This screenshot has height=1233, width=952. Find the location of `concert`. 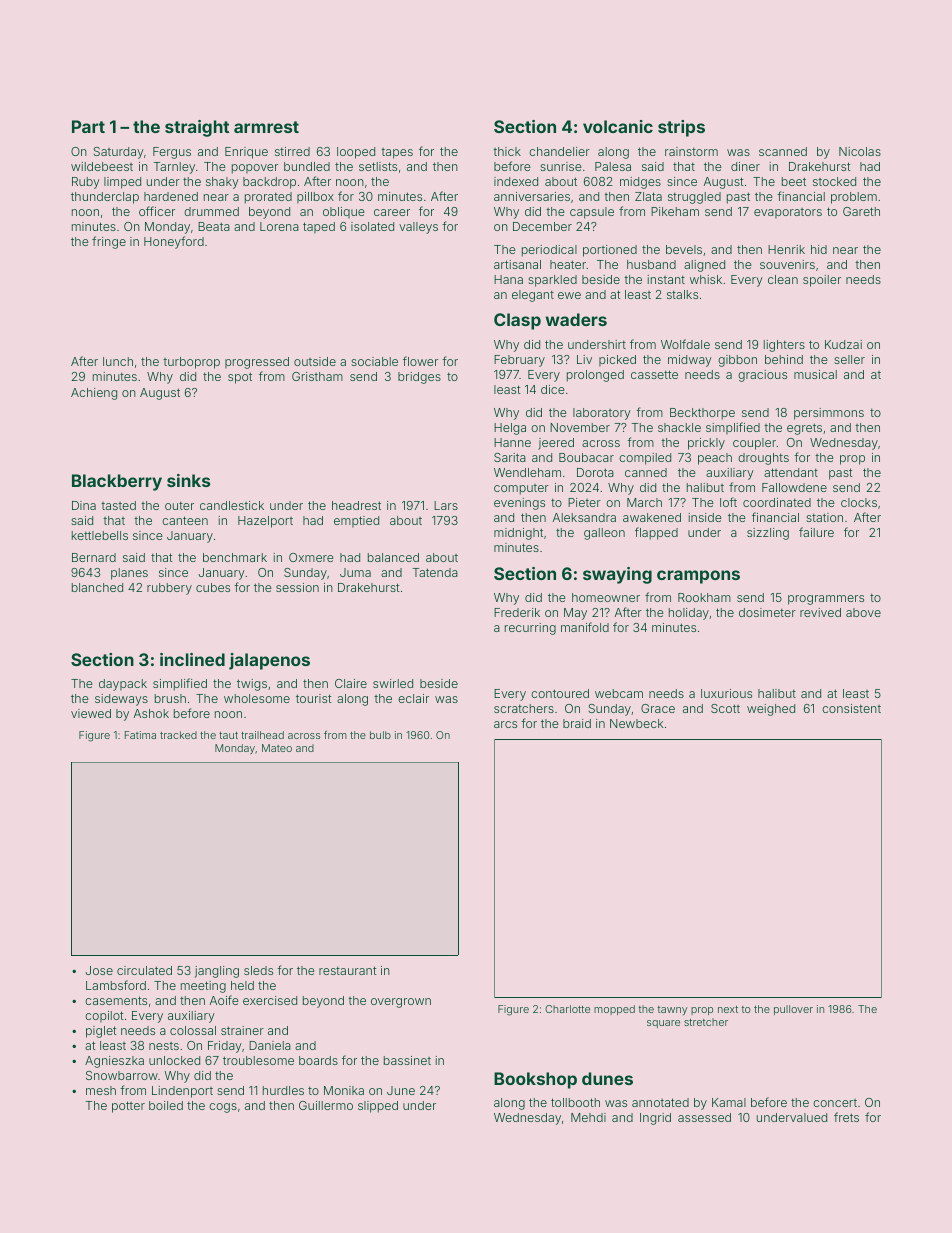

concert is located at coordinates (835, 1103).
